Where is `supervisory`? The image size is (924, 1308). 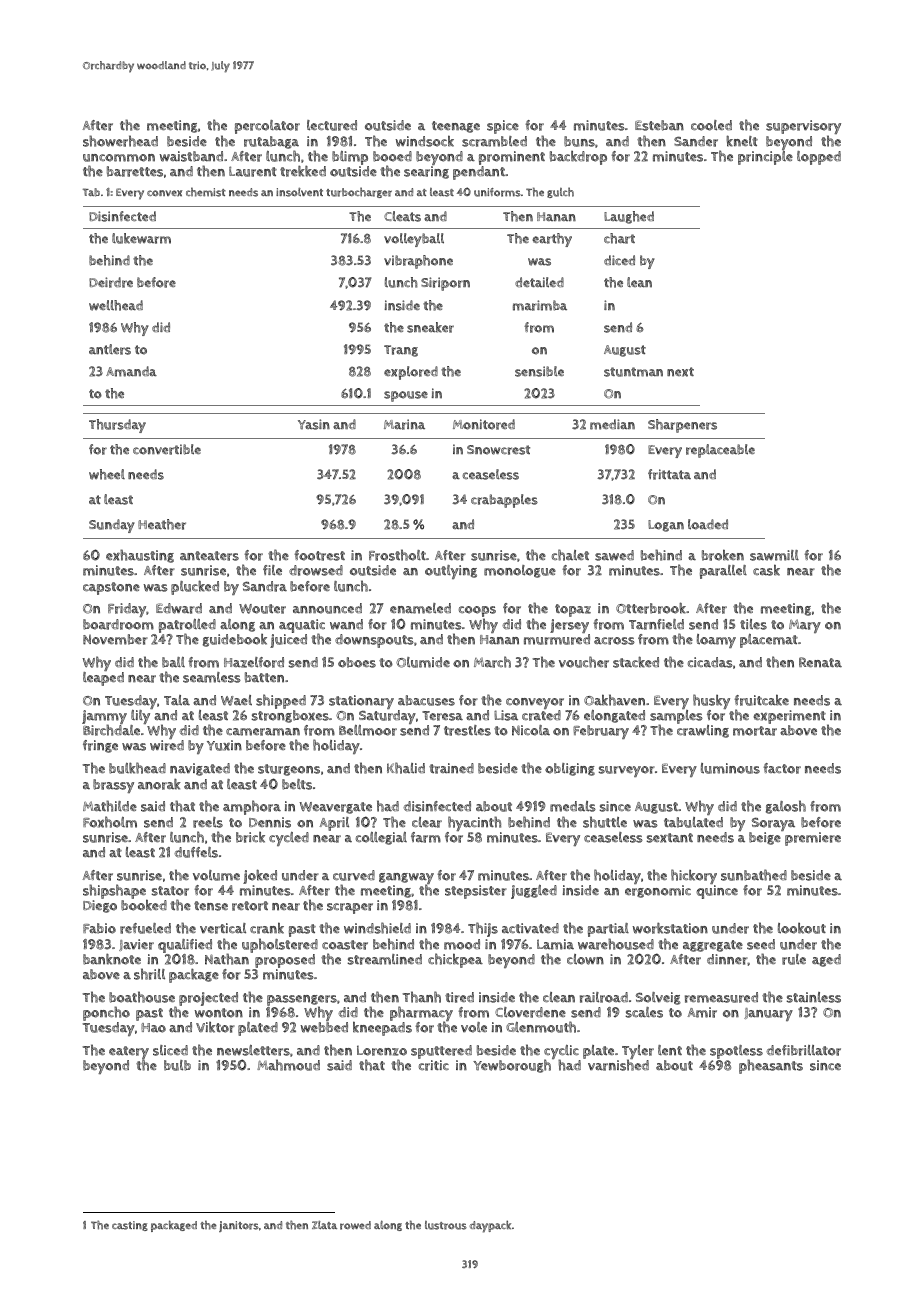
supervisory is located at coordinates (803, 127).
